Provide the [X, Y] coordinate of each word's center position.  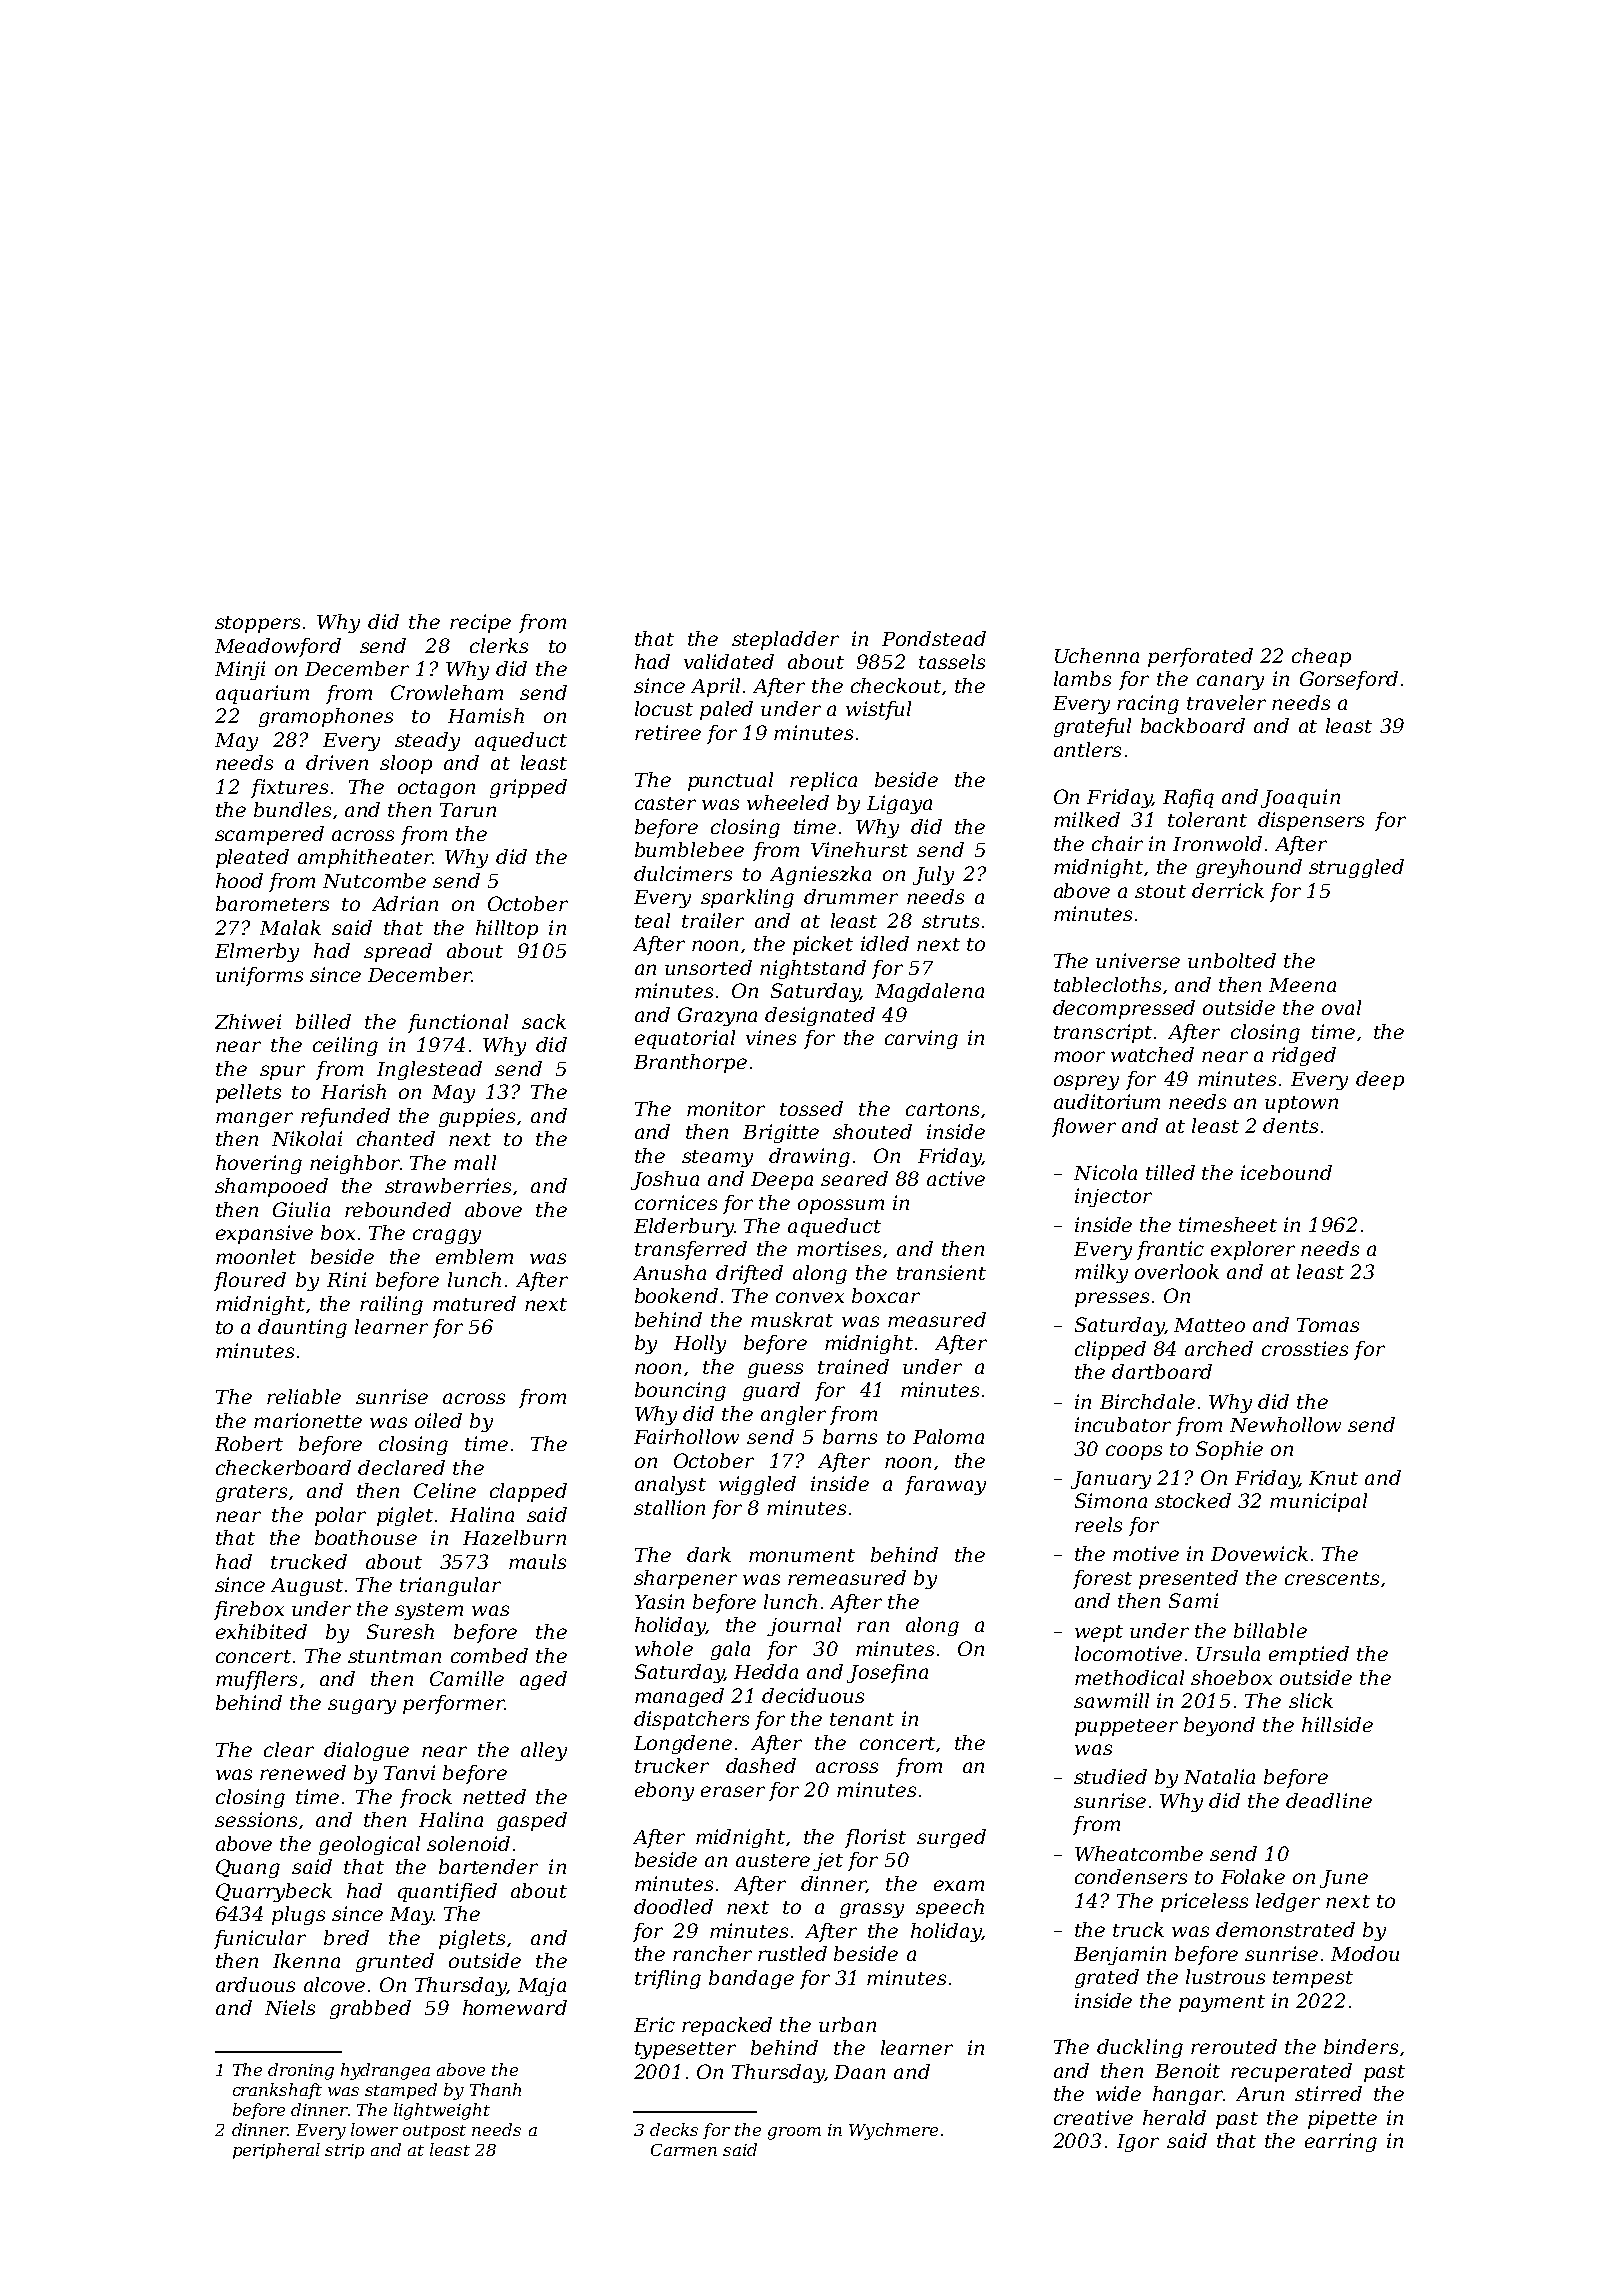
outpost [434, 2132]
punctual [730, 781]
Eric [654, 2024]
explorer [1253, 1250]
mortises [839, 1248]
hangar [1188, 2095]
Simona [1111, 1500]
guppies [477, 1117]
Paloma [948, 1436]
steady [427, 741]
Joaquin [1300, 798]
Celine [445, 1490]
